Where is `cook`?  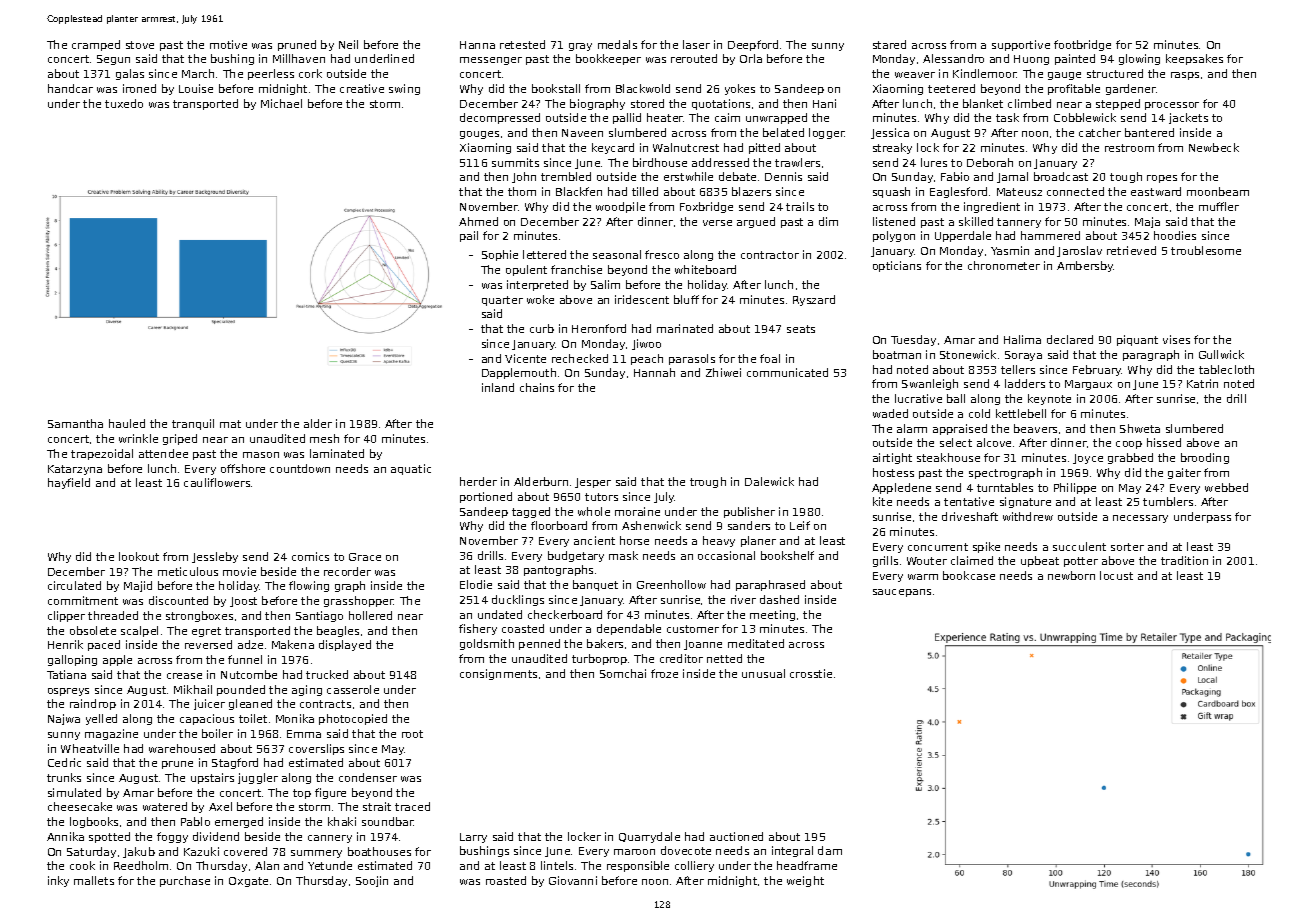
cook is located at coordinates (82, 865).
